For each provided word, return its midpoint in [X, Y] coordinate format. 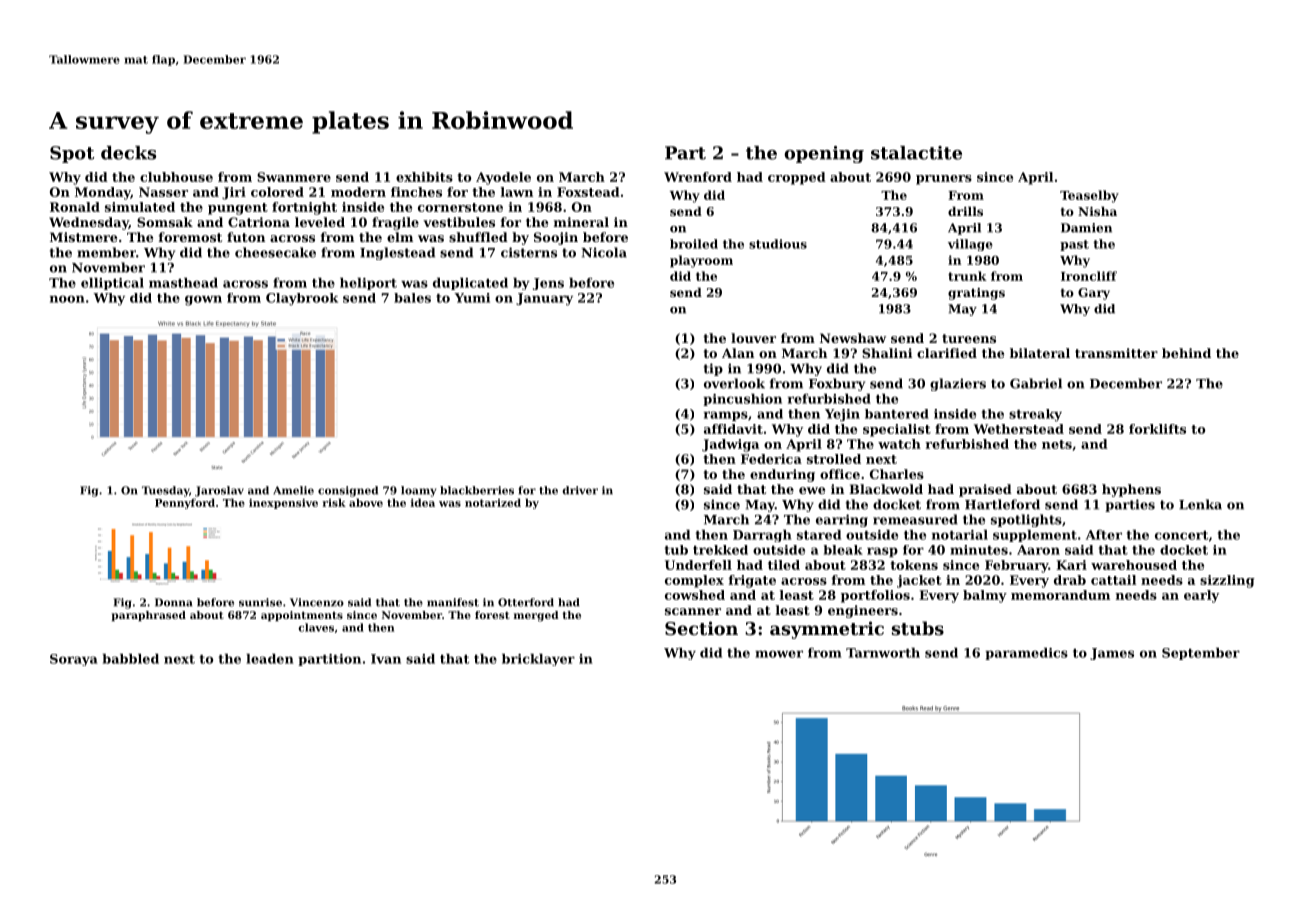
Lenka [1200, 504]
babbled [131, 659]
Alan [738, 353]
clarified [947, 353]
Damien [1086, 228]
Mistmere [83, 237]
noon [67, 299]
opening [824, 154]
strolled [834, 459]
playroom [701, 261]
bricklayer [538, 660]
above [366, 502]
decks [128, 153]
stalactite [916, 153]
